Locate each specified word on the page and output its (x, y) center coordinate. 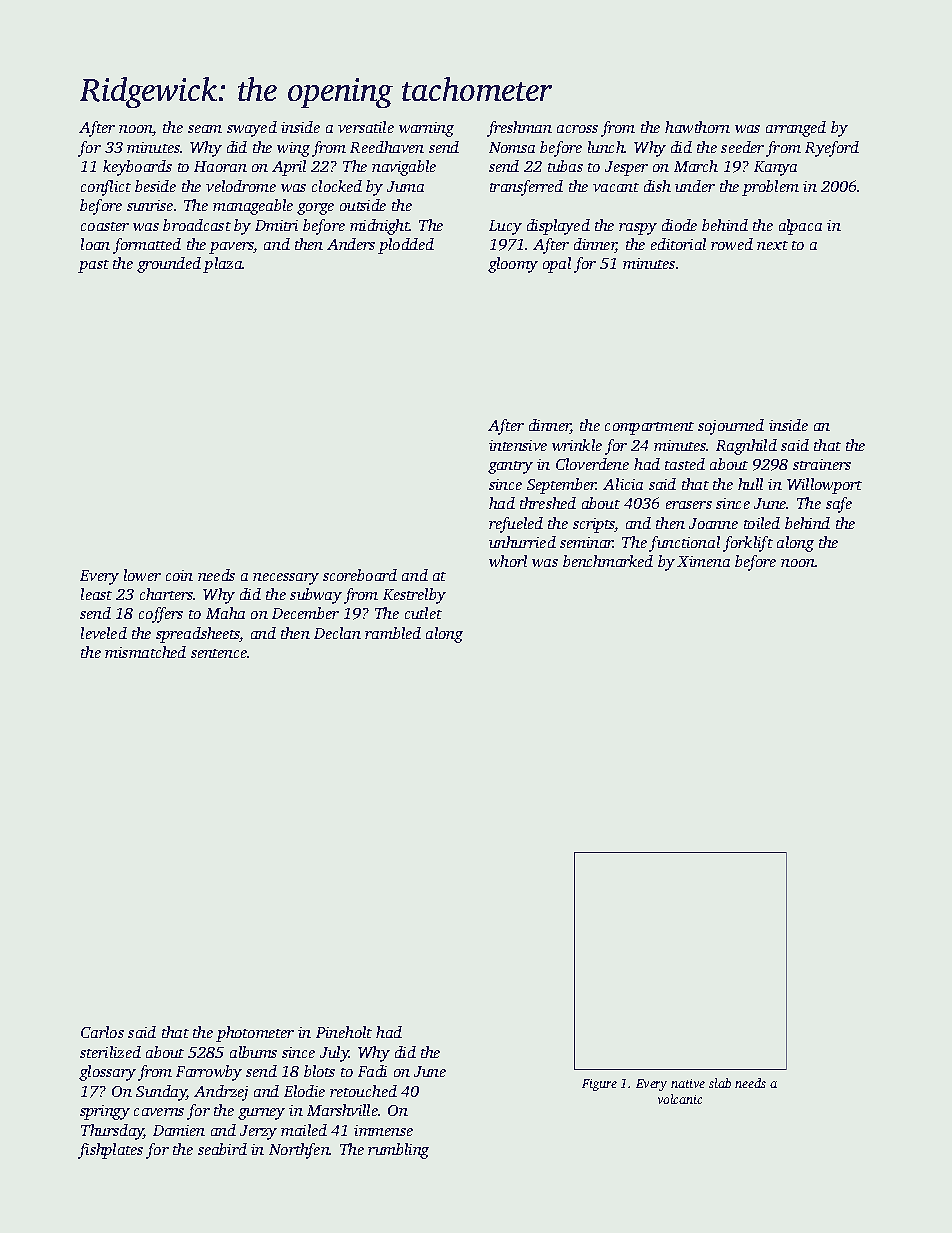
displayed (558, 227)
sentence (219, 653)
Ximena (703, 561)
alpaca (800, 227)
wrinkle (577, 445)
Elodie (304, 1091)
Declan (337, 633)
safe (839, 505)
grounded (169, 265)
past (93, 266)
